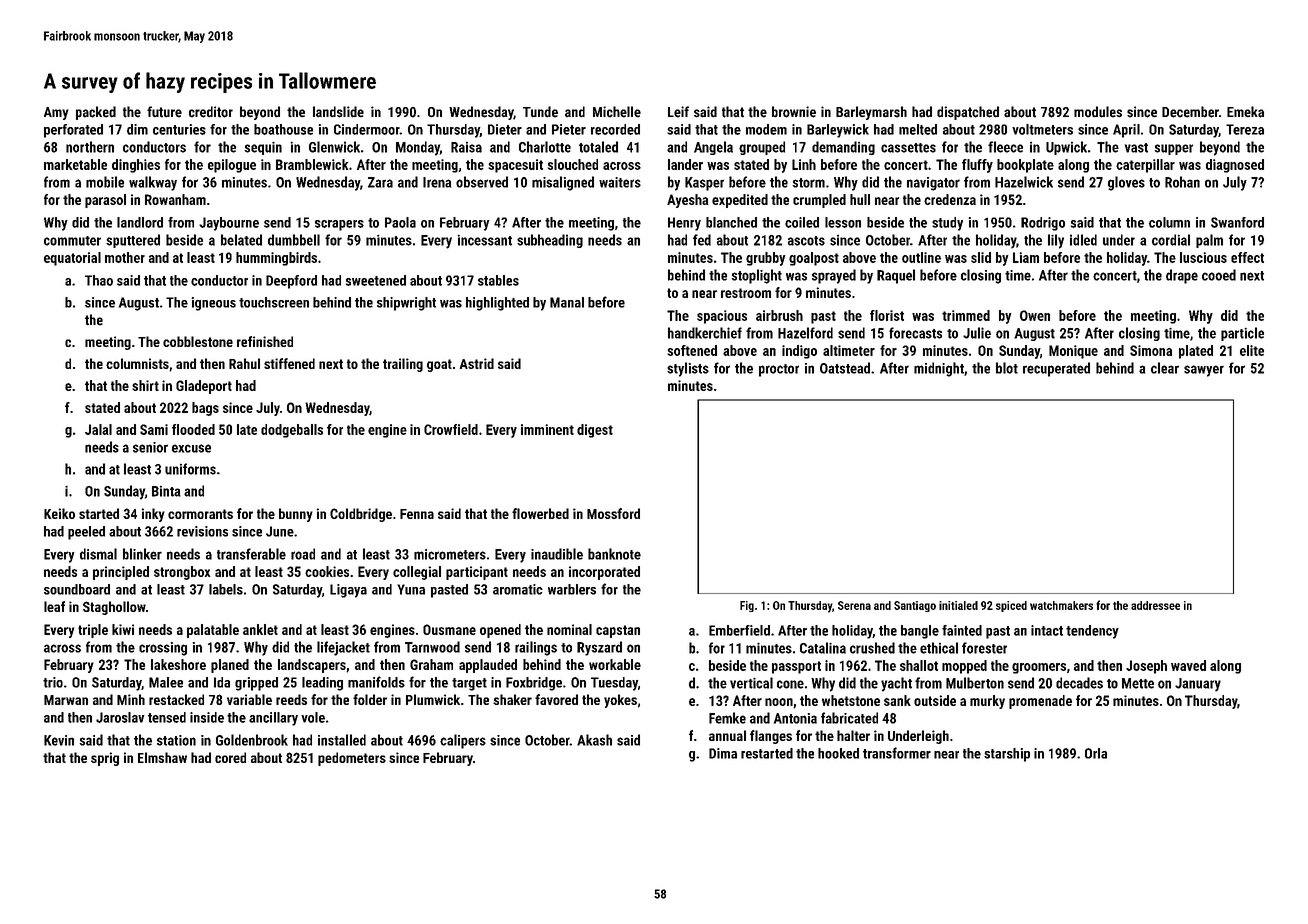 This screenshot has width=1308, height=924. What do you see at coordinates (779, 315) in the screenshot?
I see `airbrush` at bounding box center [779, 315].
